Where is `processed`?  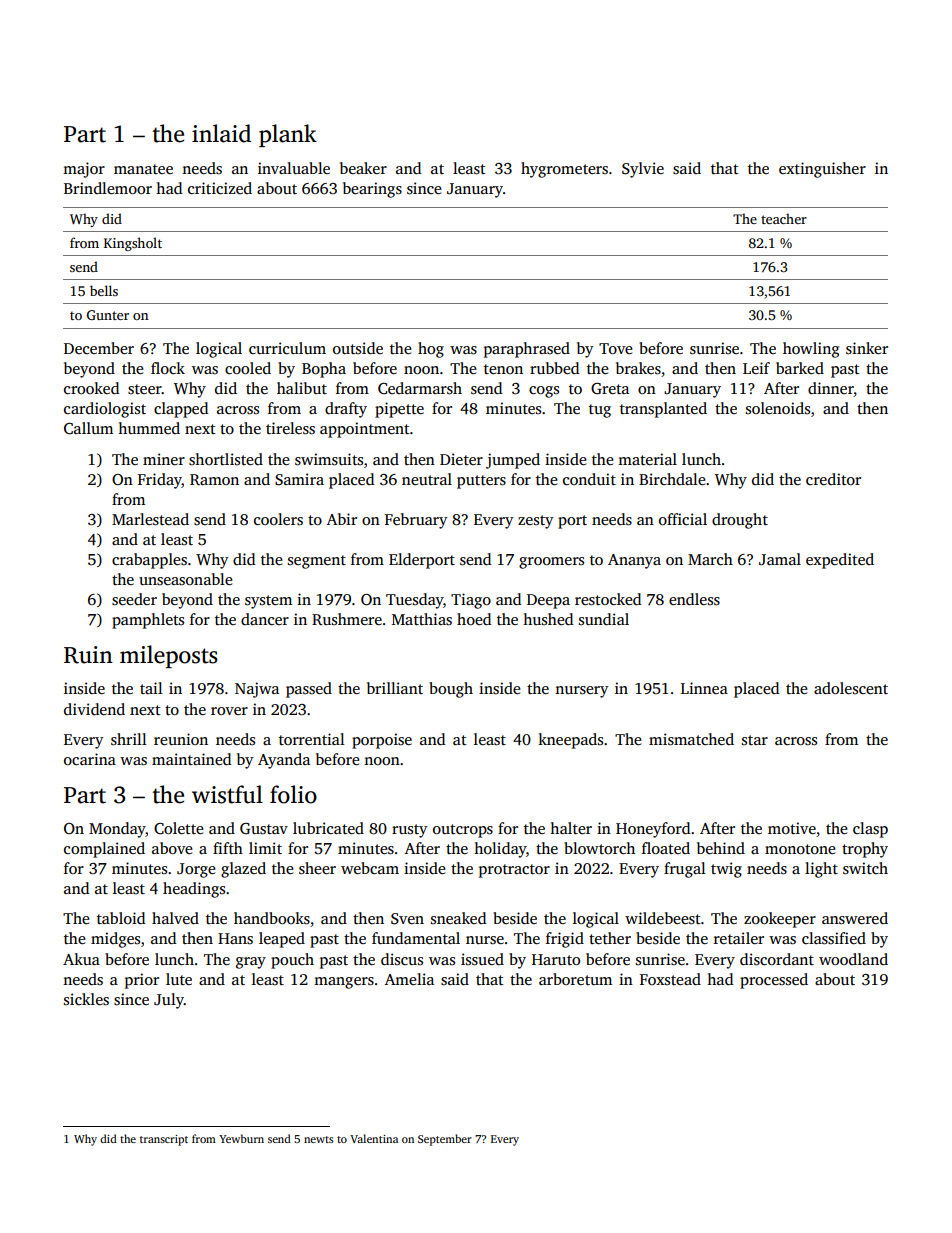
processed is located at coordinates (774, 981).
